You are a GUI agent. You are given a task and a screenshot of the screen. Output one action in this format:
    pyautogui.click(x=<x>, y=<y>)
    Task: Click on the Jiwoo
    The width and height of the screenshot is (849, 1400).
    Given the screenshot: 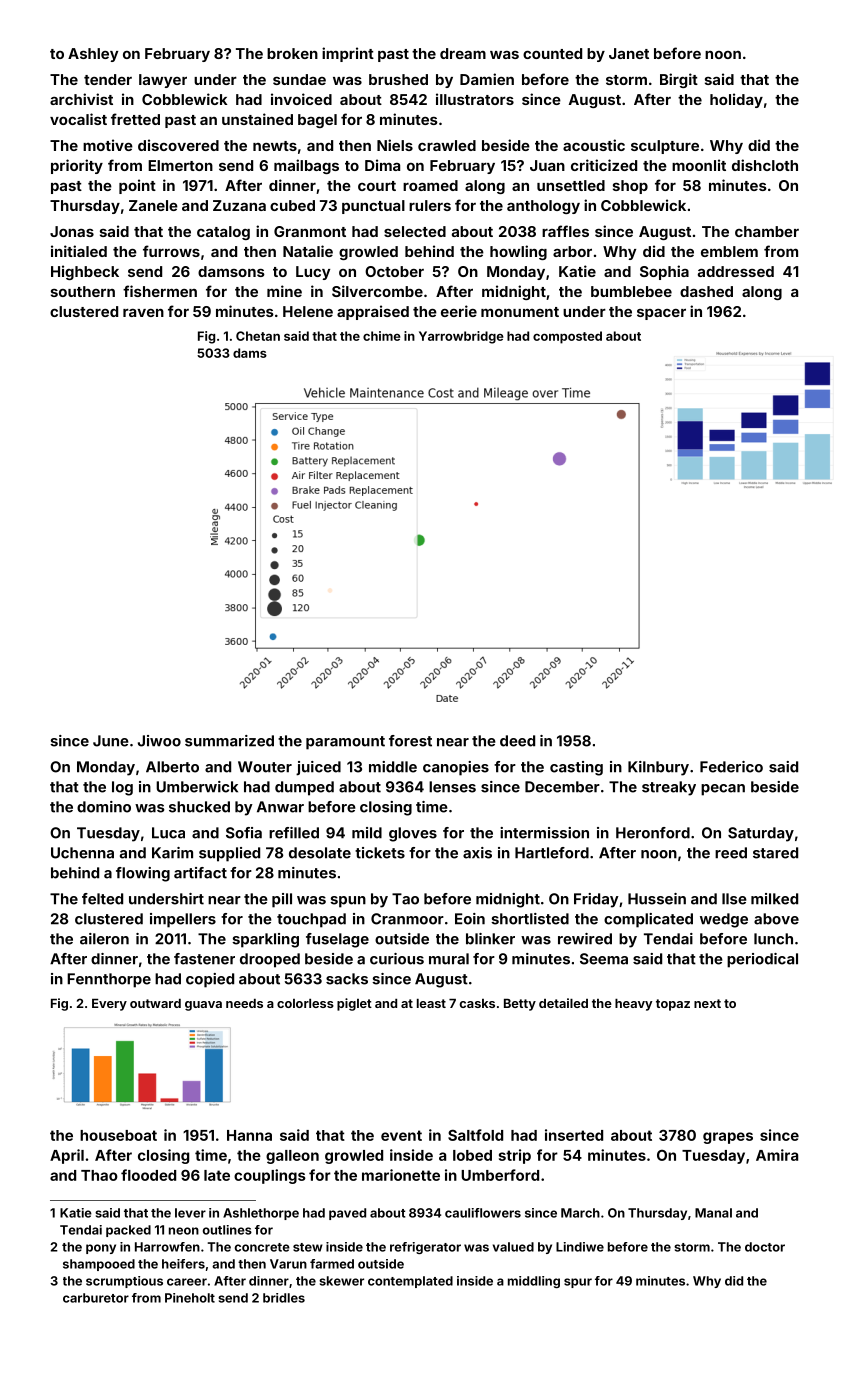 What is the action you would take?
    pyautogui.click(x=159, y=741)
